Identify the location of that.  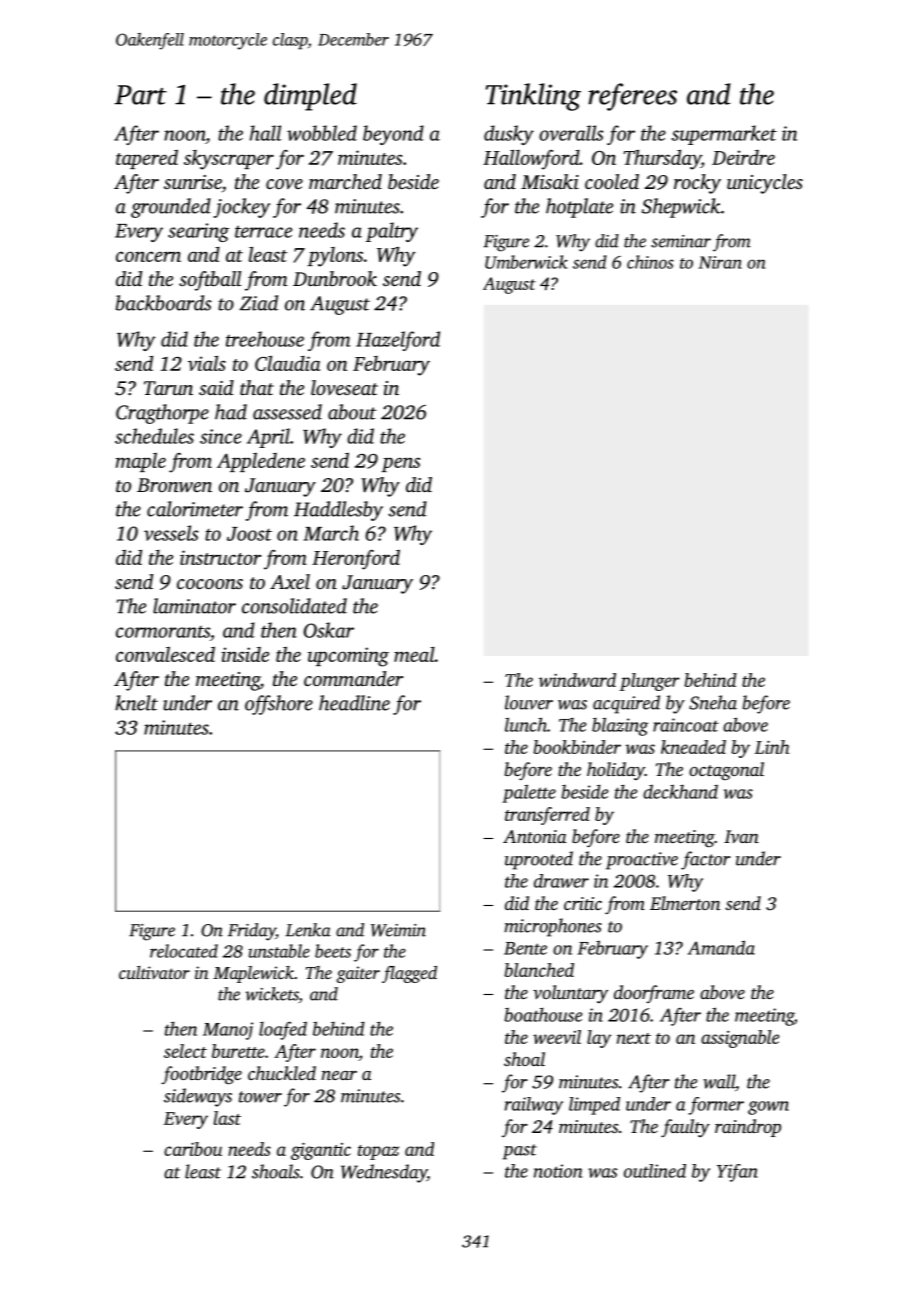
(257, 387).
